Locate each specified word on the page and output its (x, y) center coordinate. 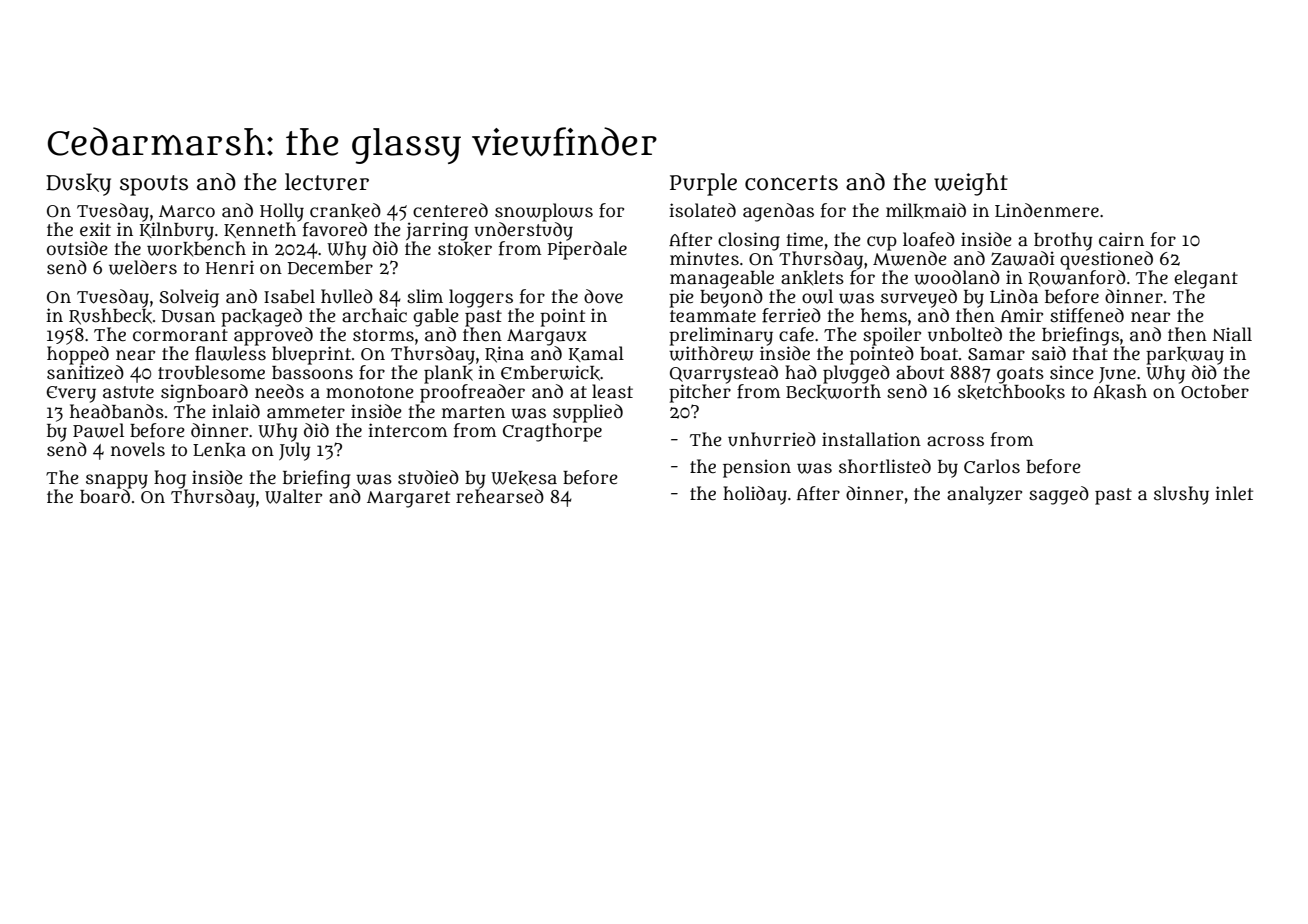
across (955, 441)
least (612, 391)
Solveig (189, 298)
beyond (731, 298)
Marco (187, 211)
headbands (117, 411)
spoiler (892, 336)
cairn (1121, 239)
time (804, 239)
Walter (293, 496)
